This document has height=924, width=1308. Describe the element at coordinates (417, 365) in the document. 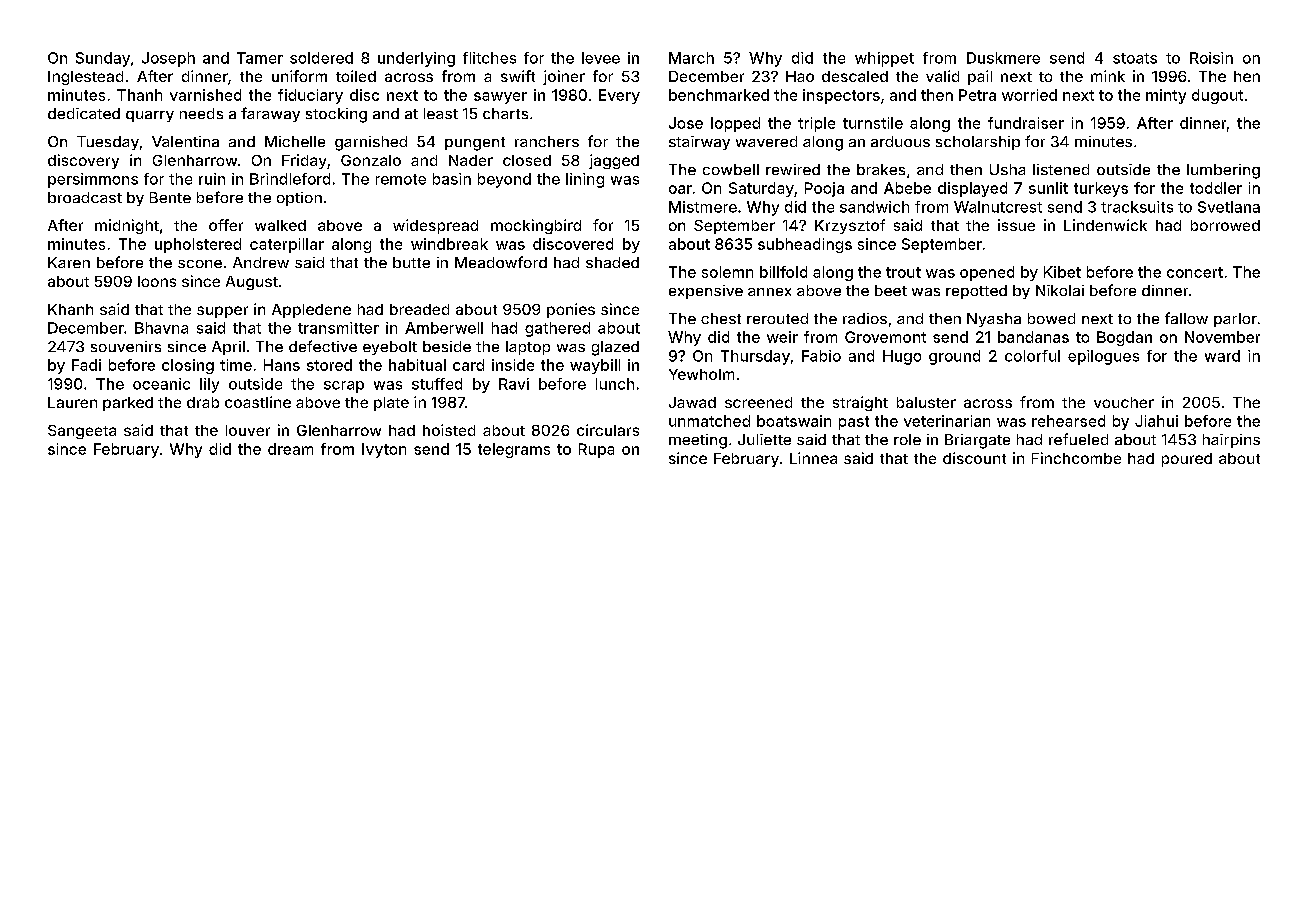

I see `habitual` at that location.
